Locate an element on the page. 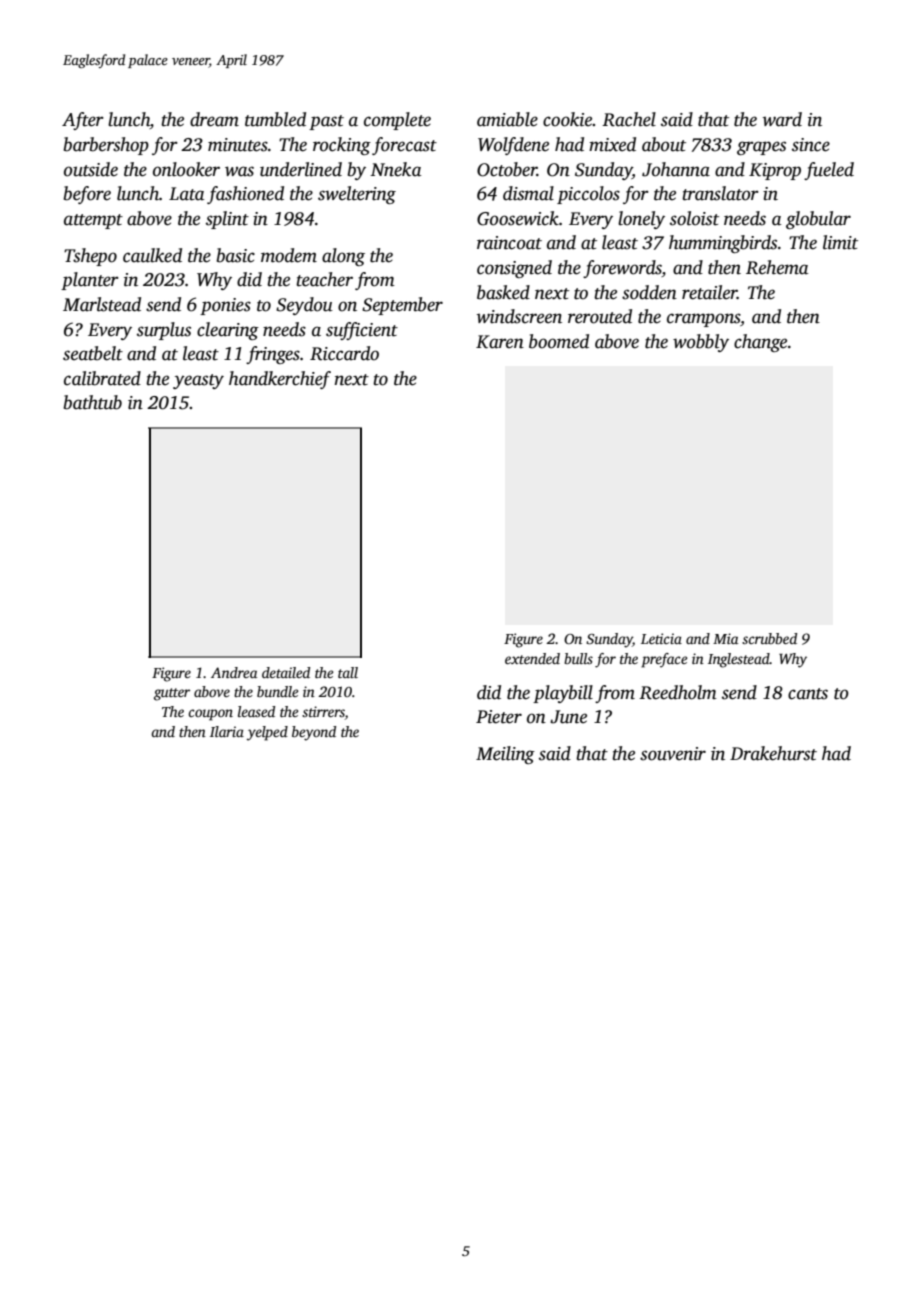  change is located at coordinates (760, 343).
